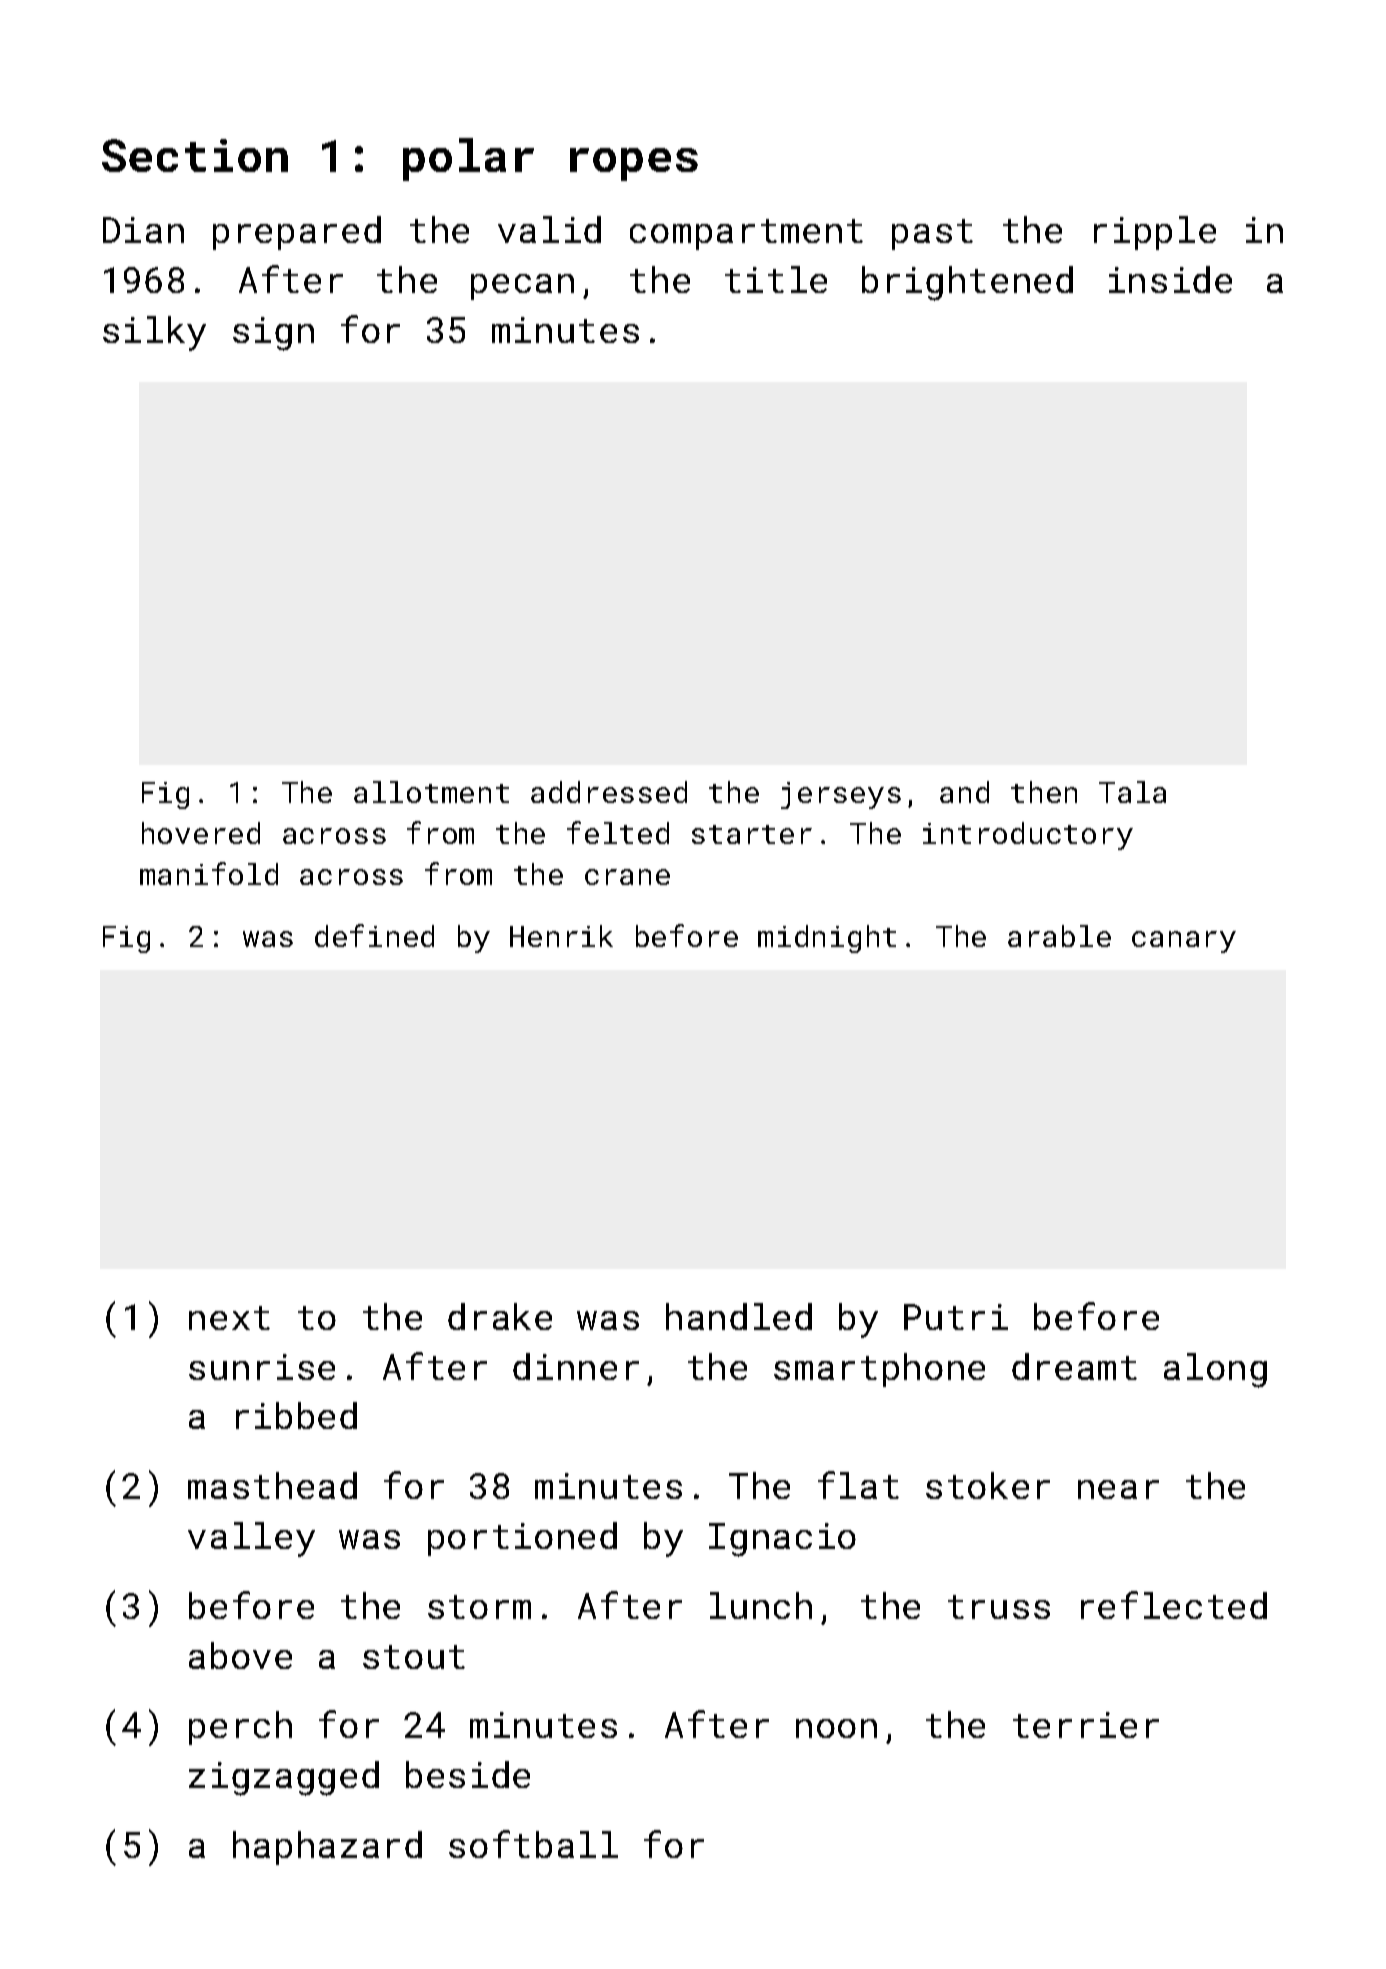 The image size is (1386, 1969). Describe the element at coordinates (1170, 279) in the screenshot. I see `inside` at that location.
